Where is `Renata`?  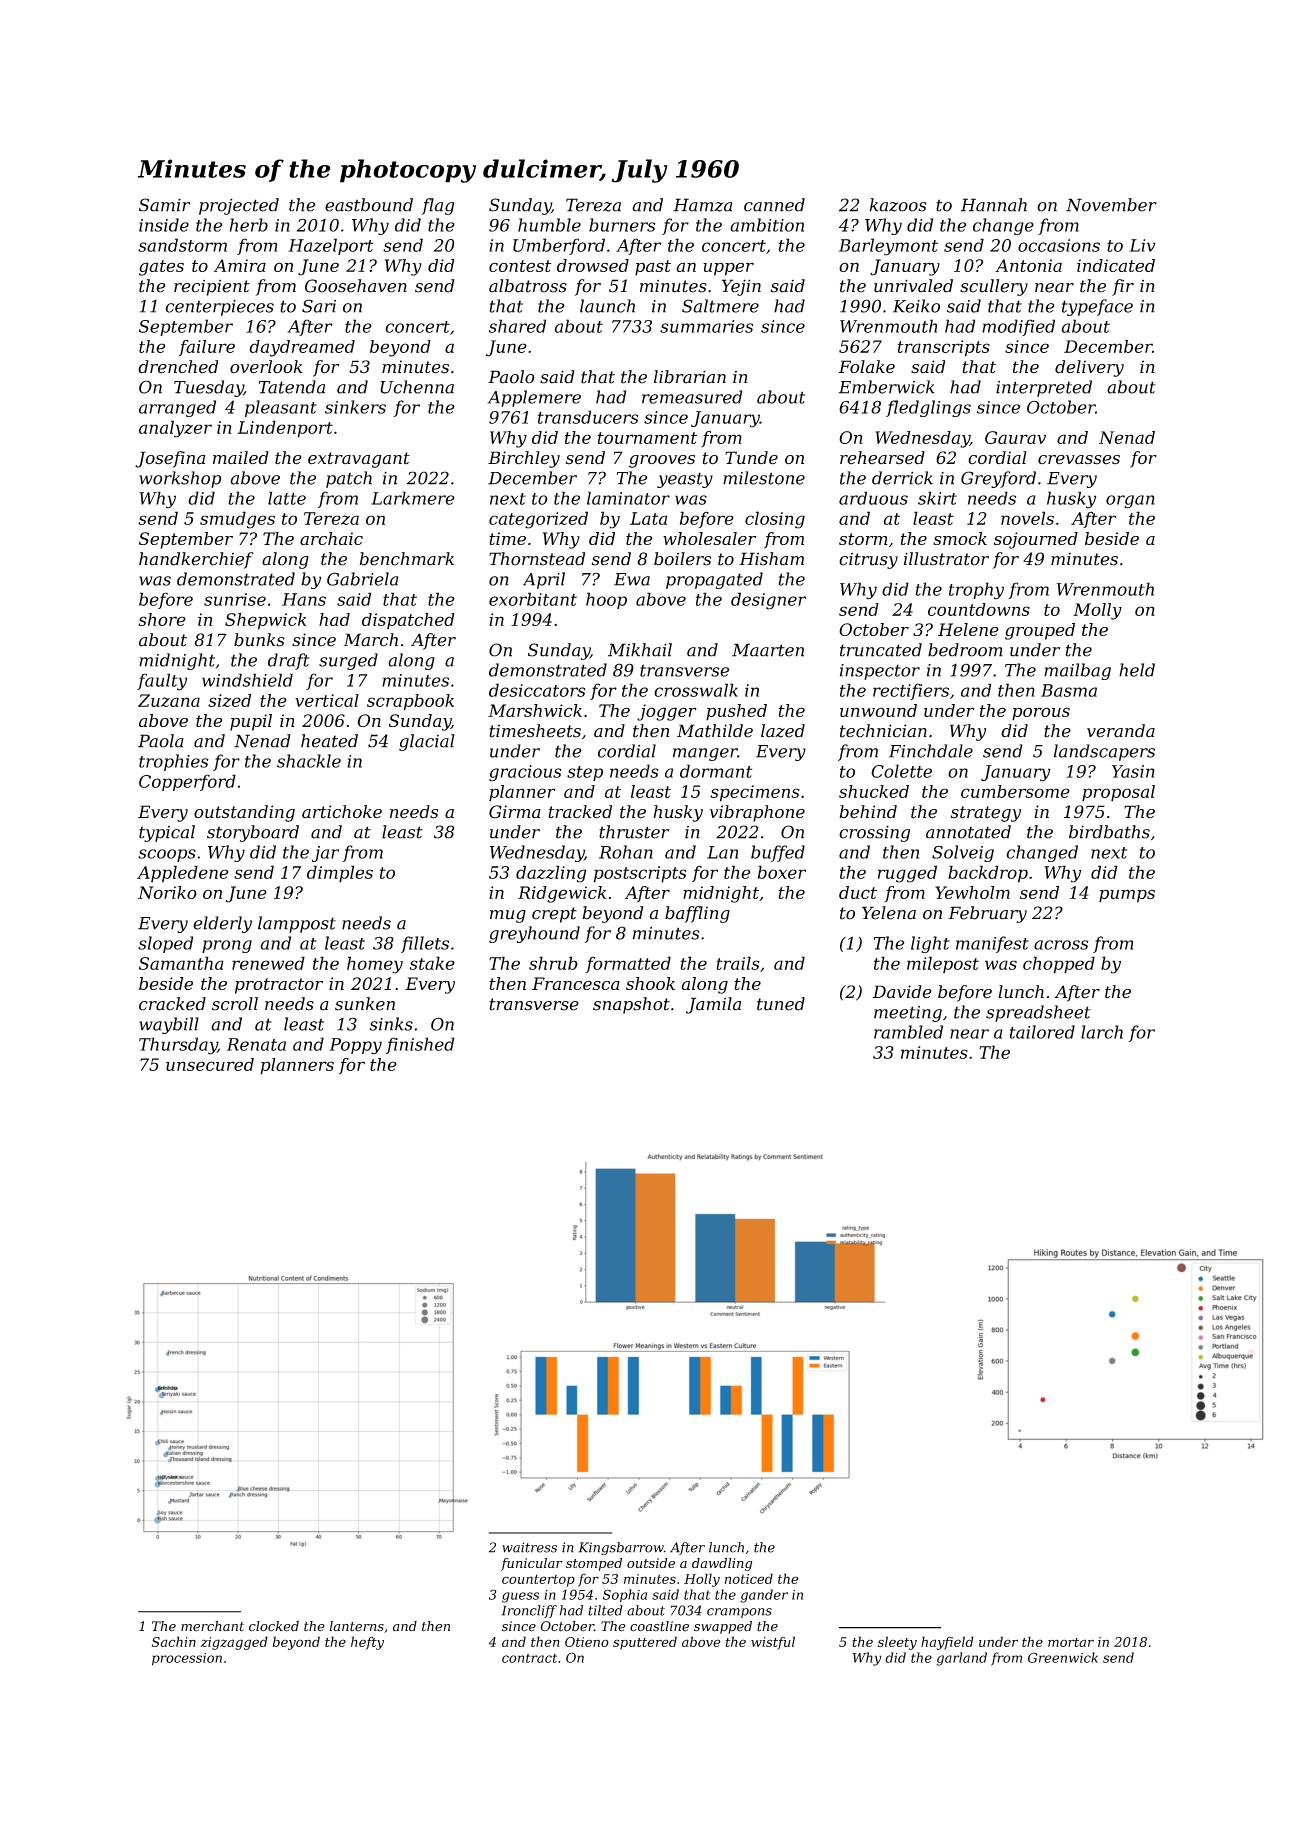 Renata is located at coordinates (256, 1044).
